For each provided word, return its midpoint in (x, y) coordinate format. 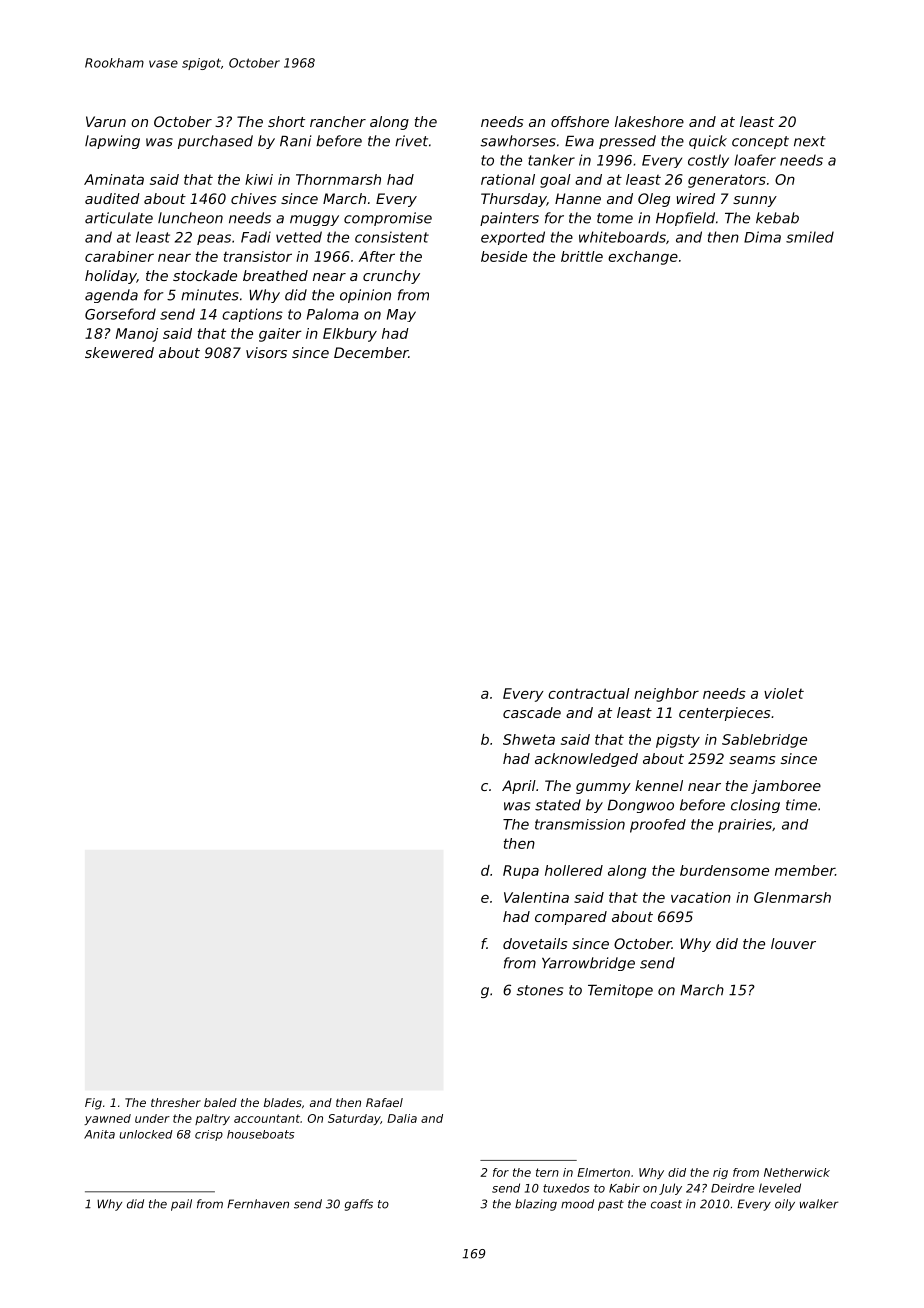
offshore (580, 121)
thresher (176, 1102)
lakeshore (649, 121)
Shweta (529, 739)
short (286, 121)
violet (784, 693)
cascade (532, 712)
